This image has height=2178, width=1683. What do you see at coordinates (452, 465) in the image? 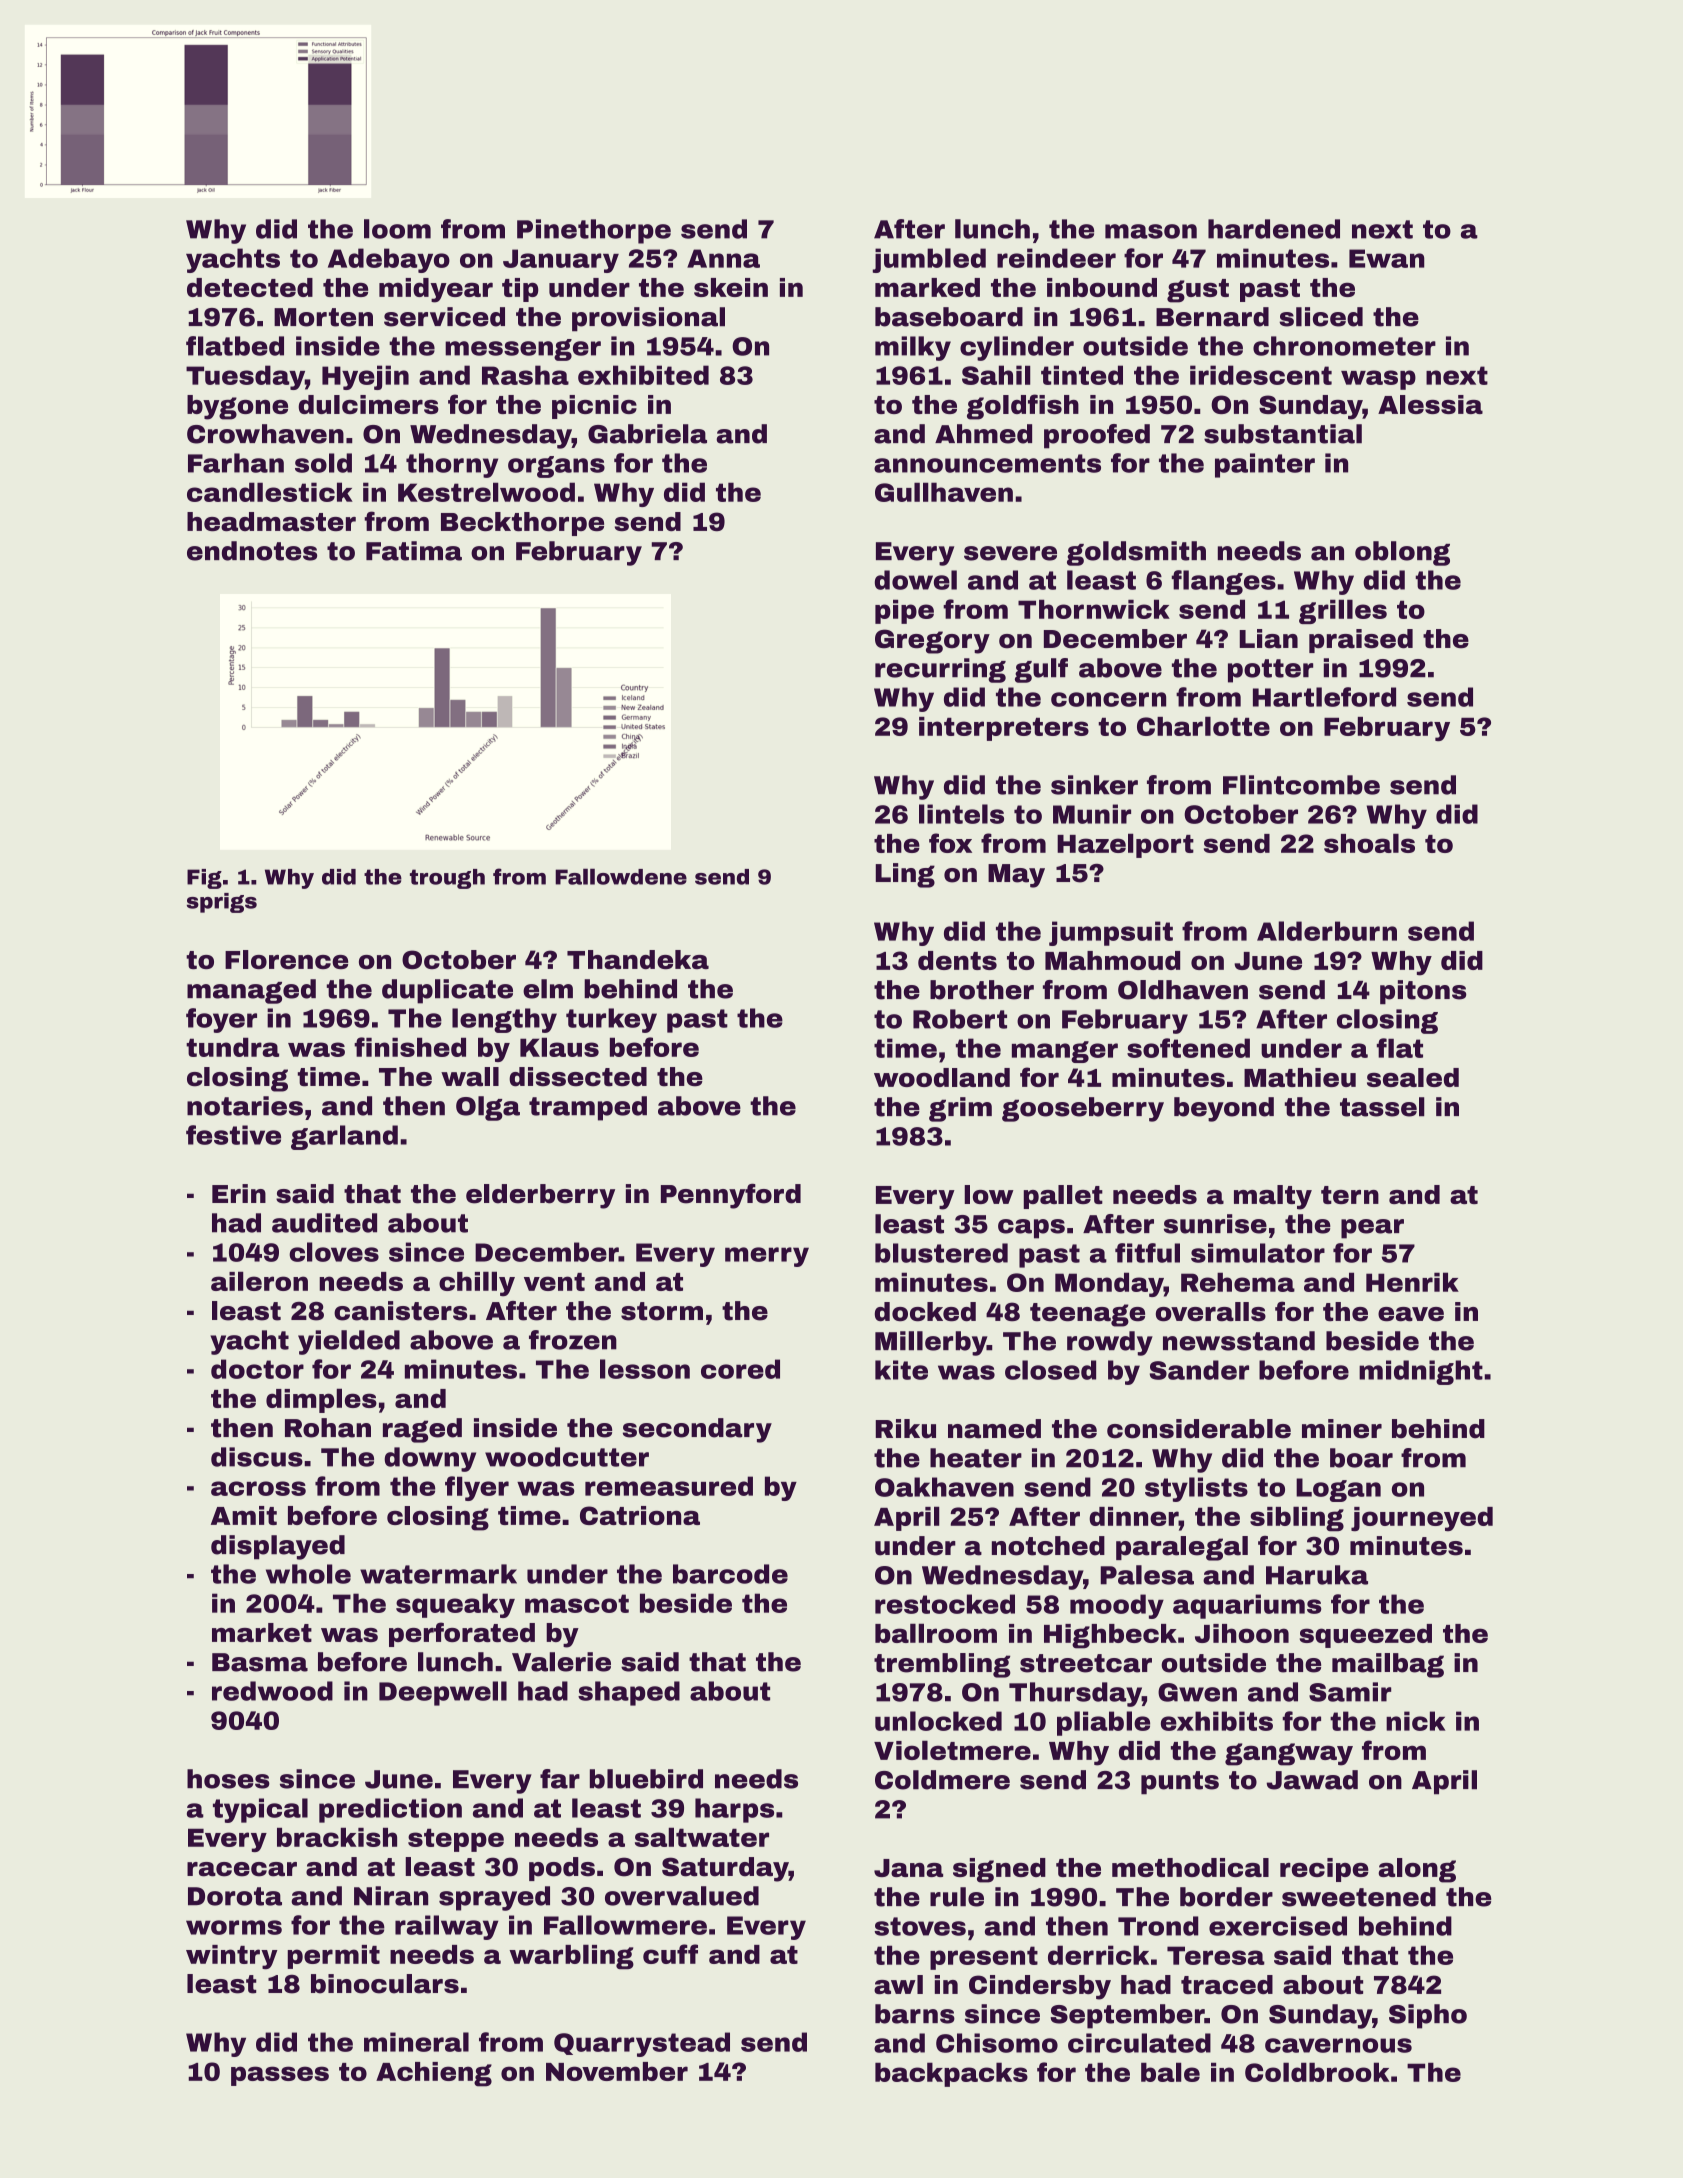
I see `thorny` at bounding box center [452, 465].
